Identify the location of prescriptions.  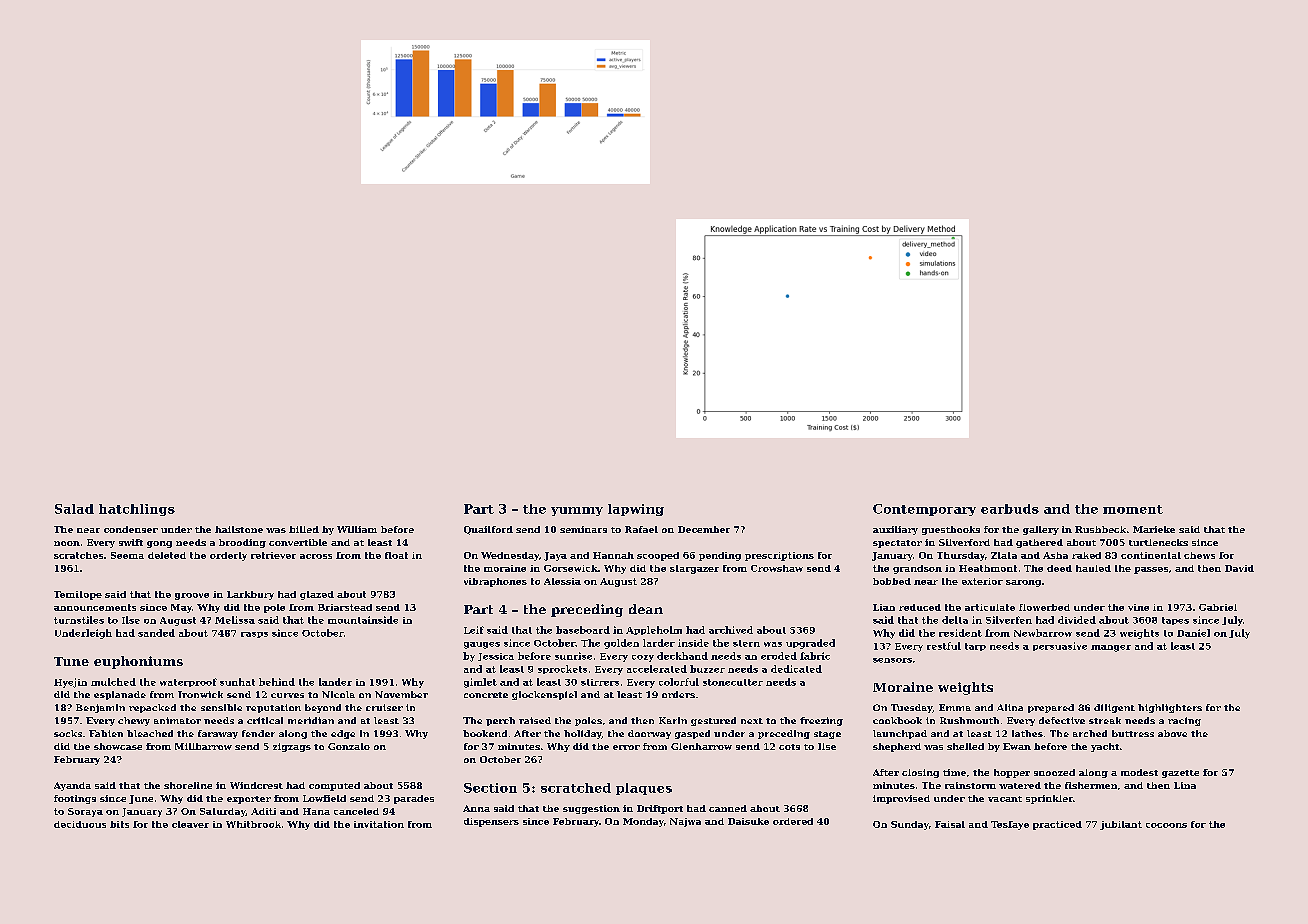
(779, 556).
